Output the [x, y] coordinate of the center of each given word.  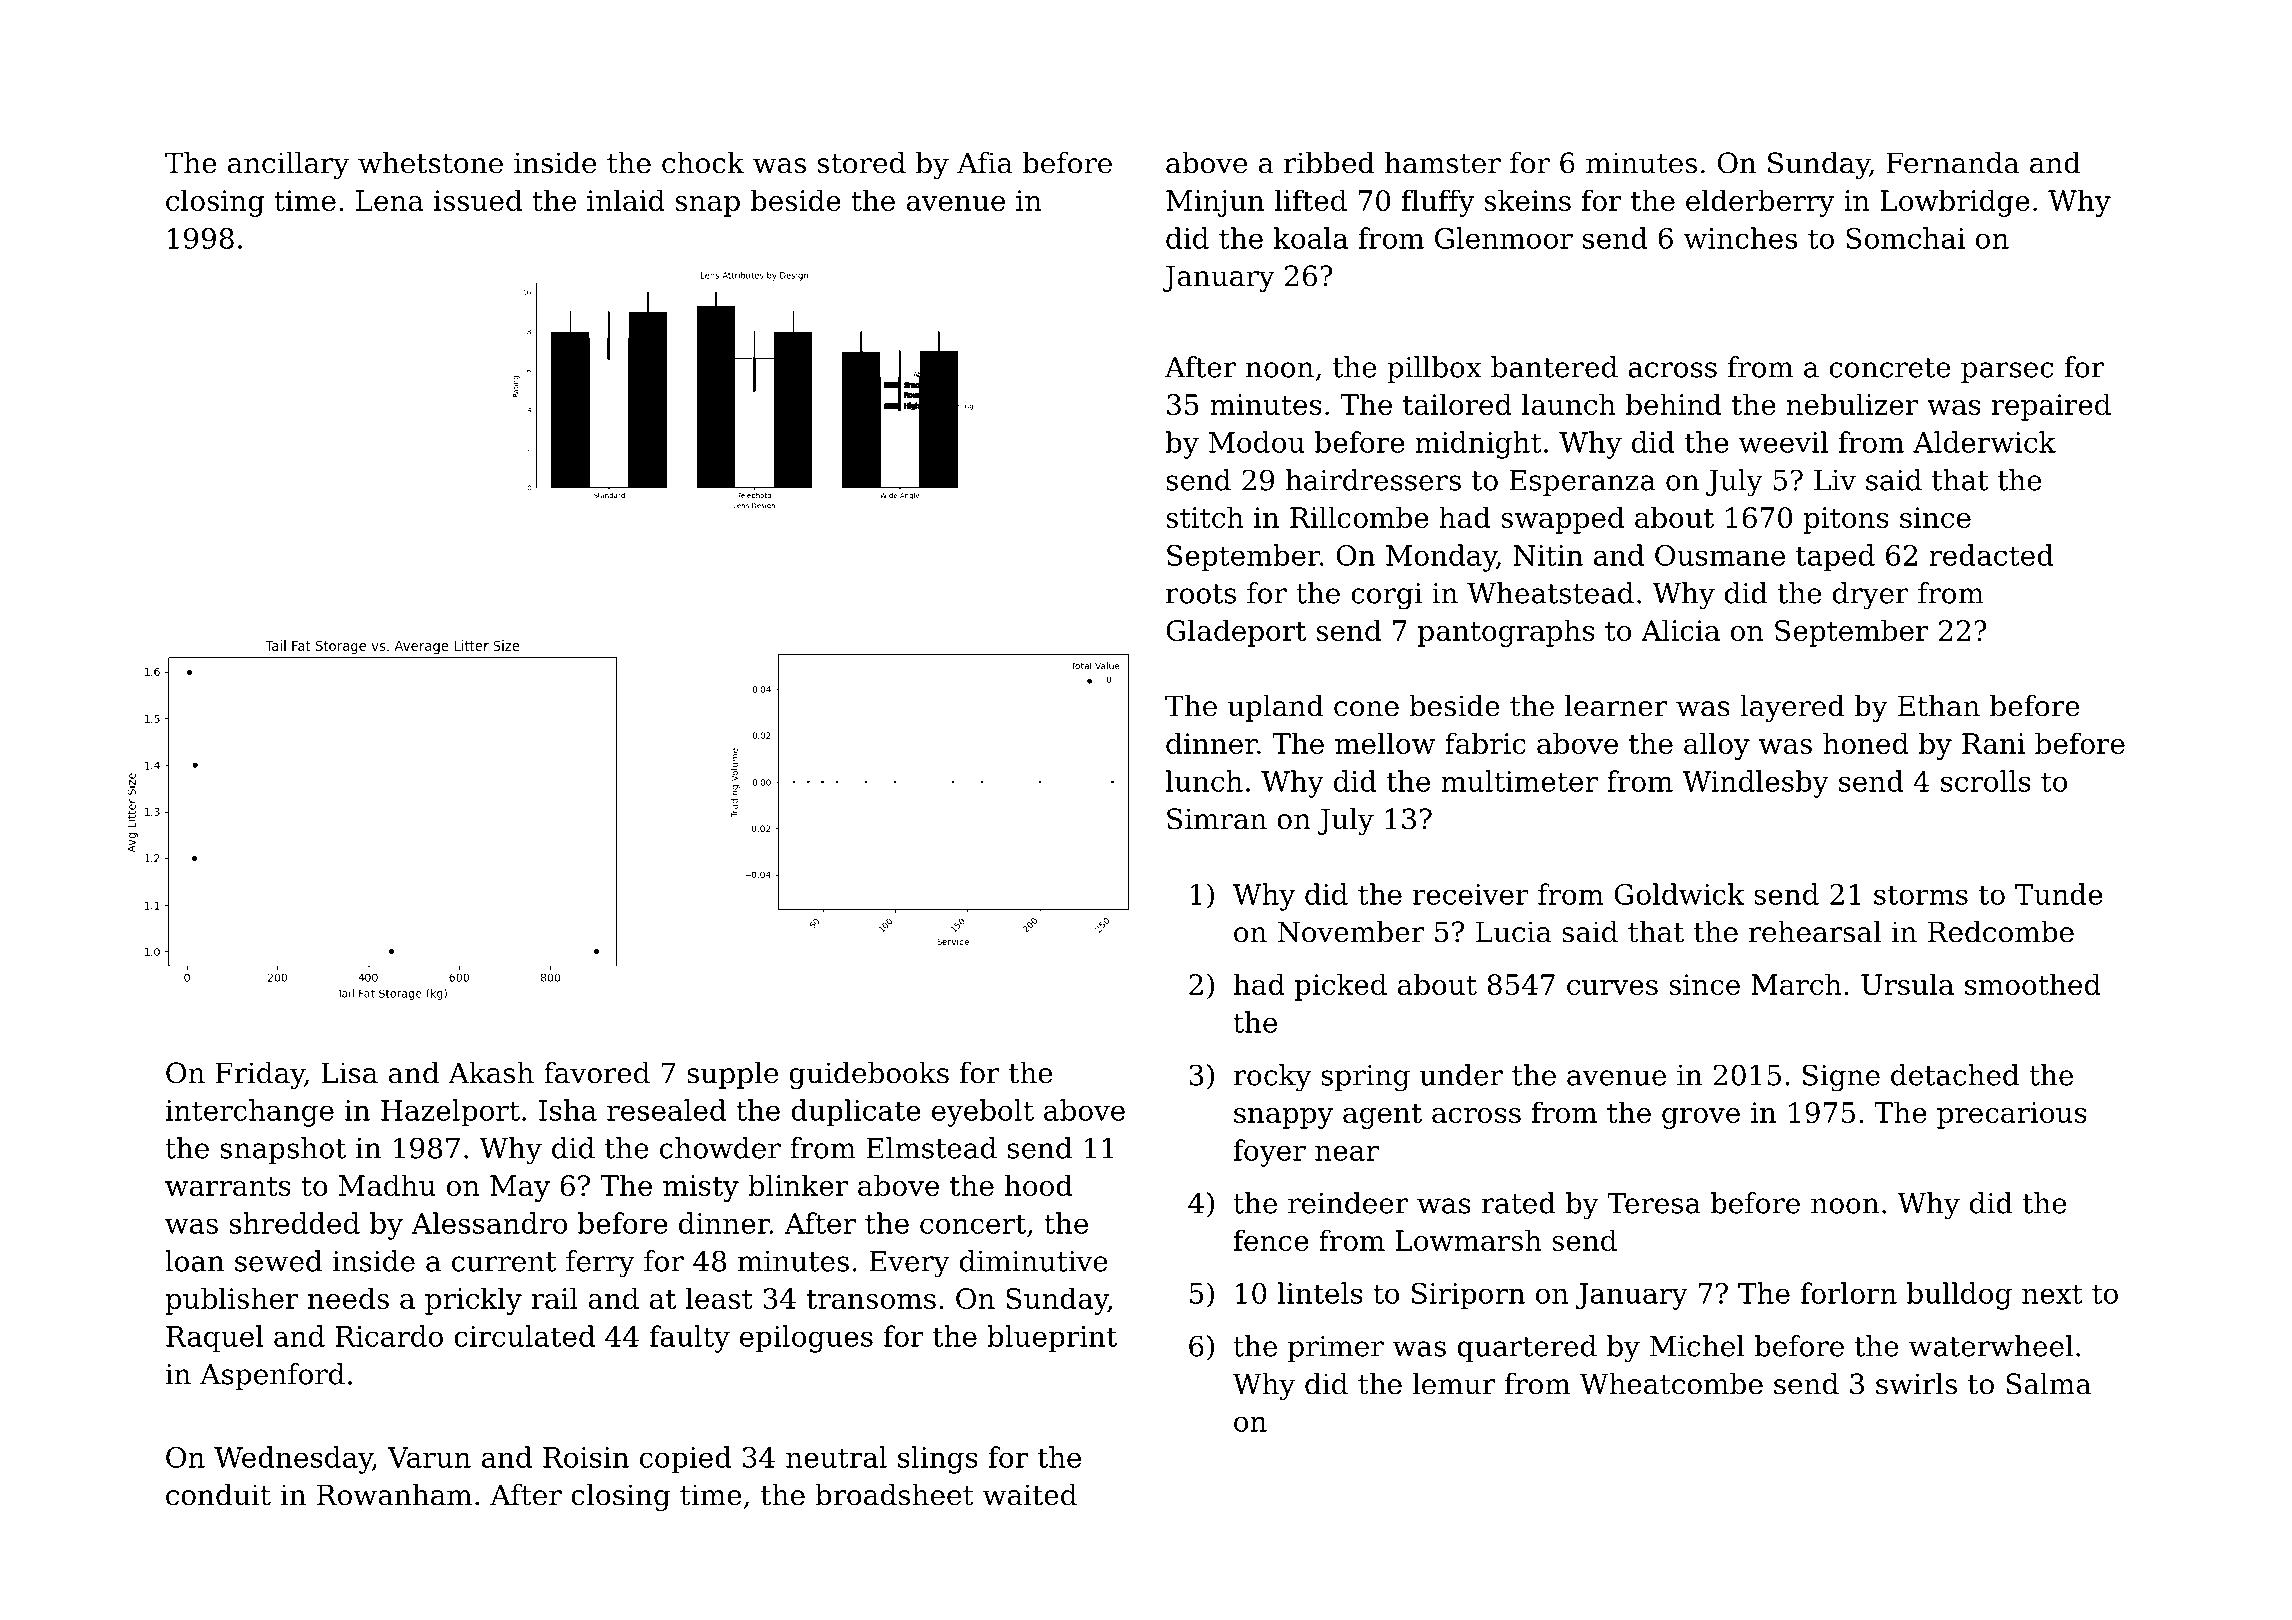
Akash [491, 1073]
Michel [1697, 1346]
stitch [1205, 517]
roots [1201, 594]
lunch [1204, 781]
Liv [1835, 480]
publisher [232, 1301]
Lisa [349, 1073]
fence [1271, 1240]
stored [862, 163]
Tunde [2059, 894]
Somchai [1905, 238]
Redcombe [2001, 932]
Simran [1217, 819]
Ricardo [389, 1336]
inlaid [626, 200]
